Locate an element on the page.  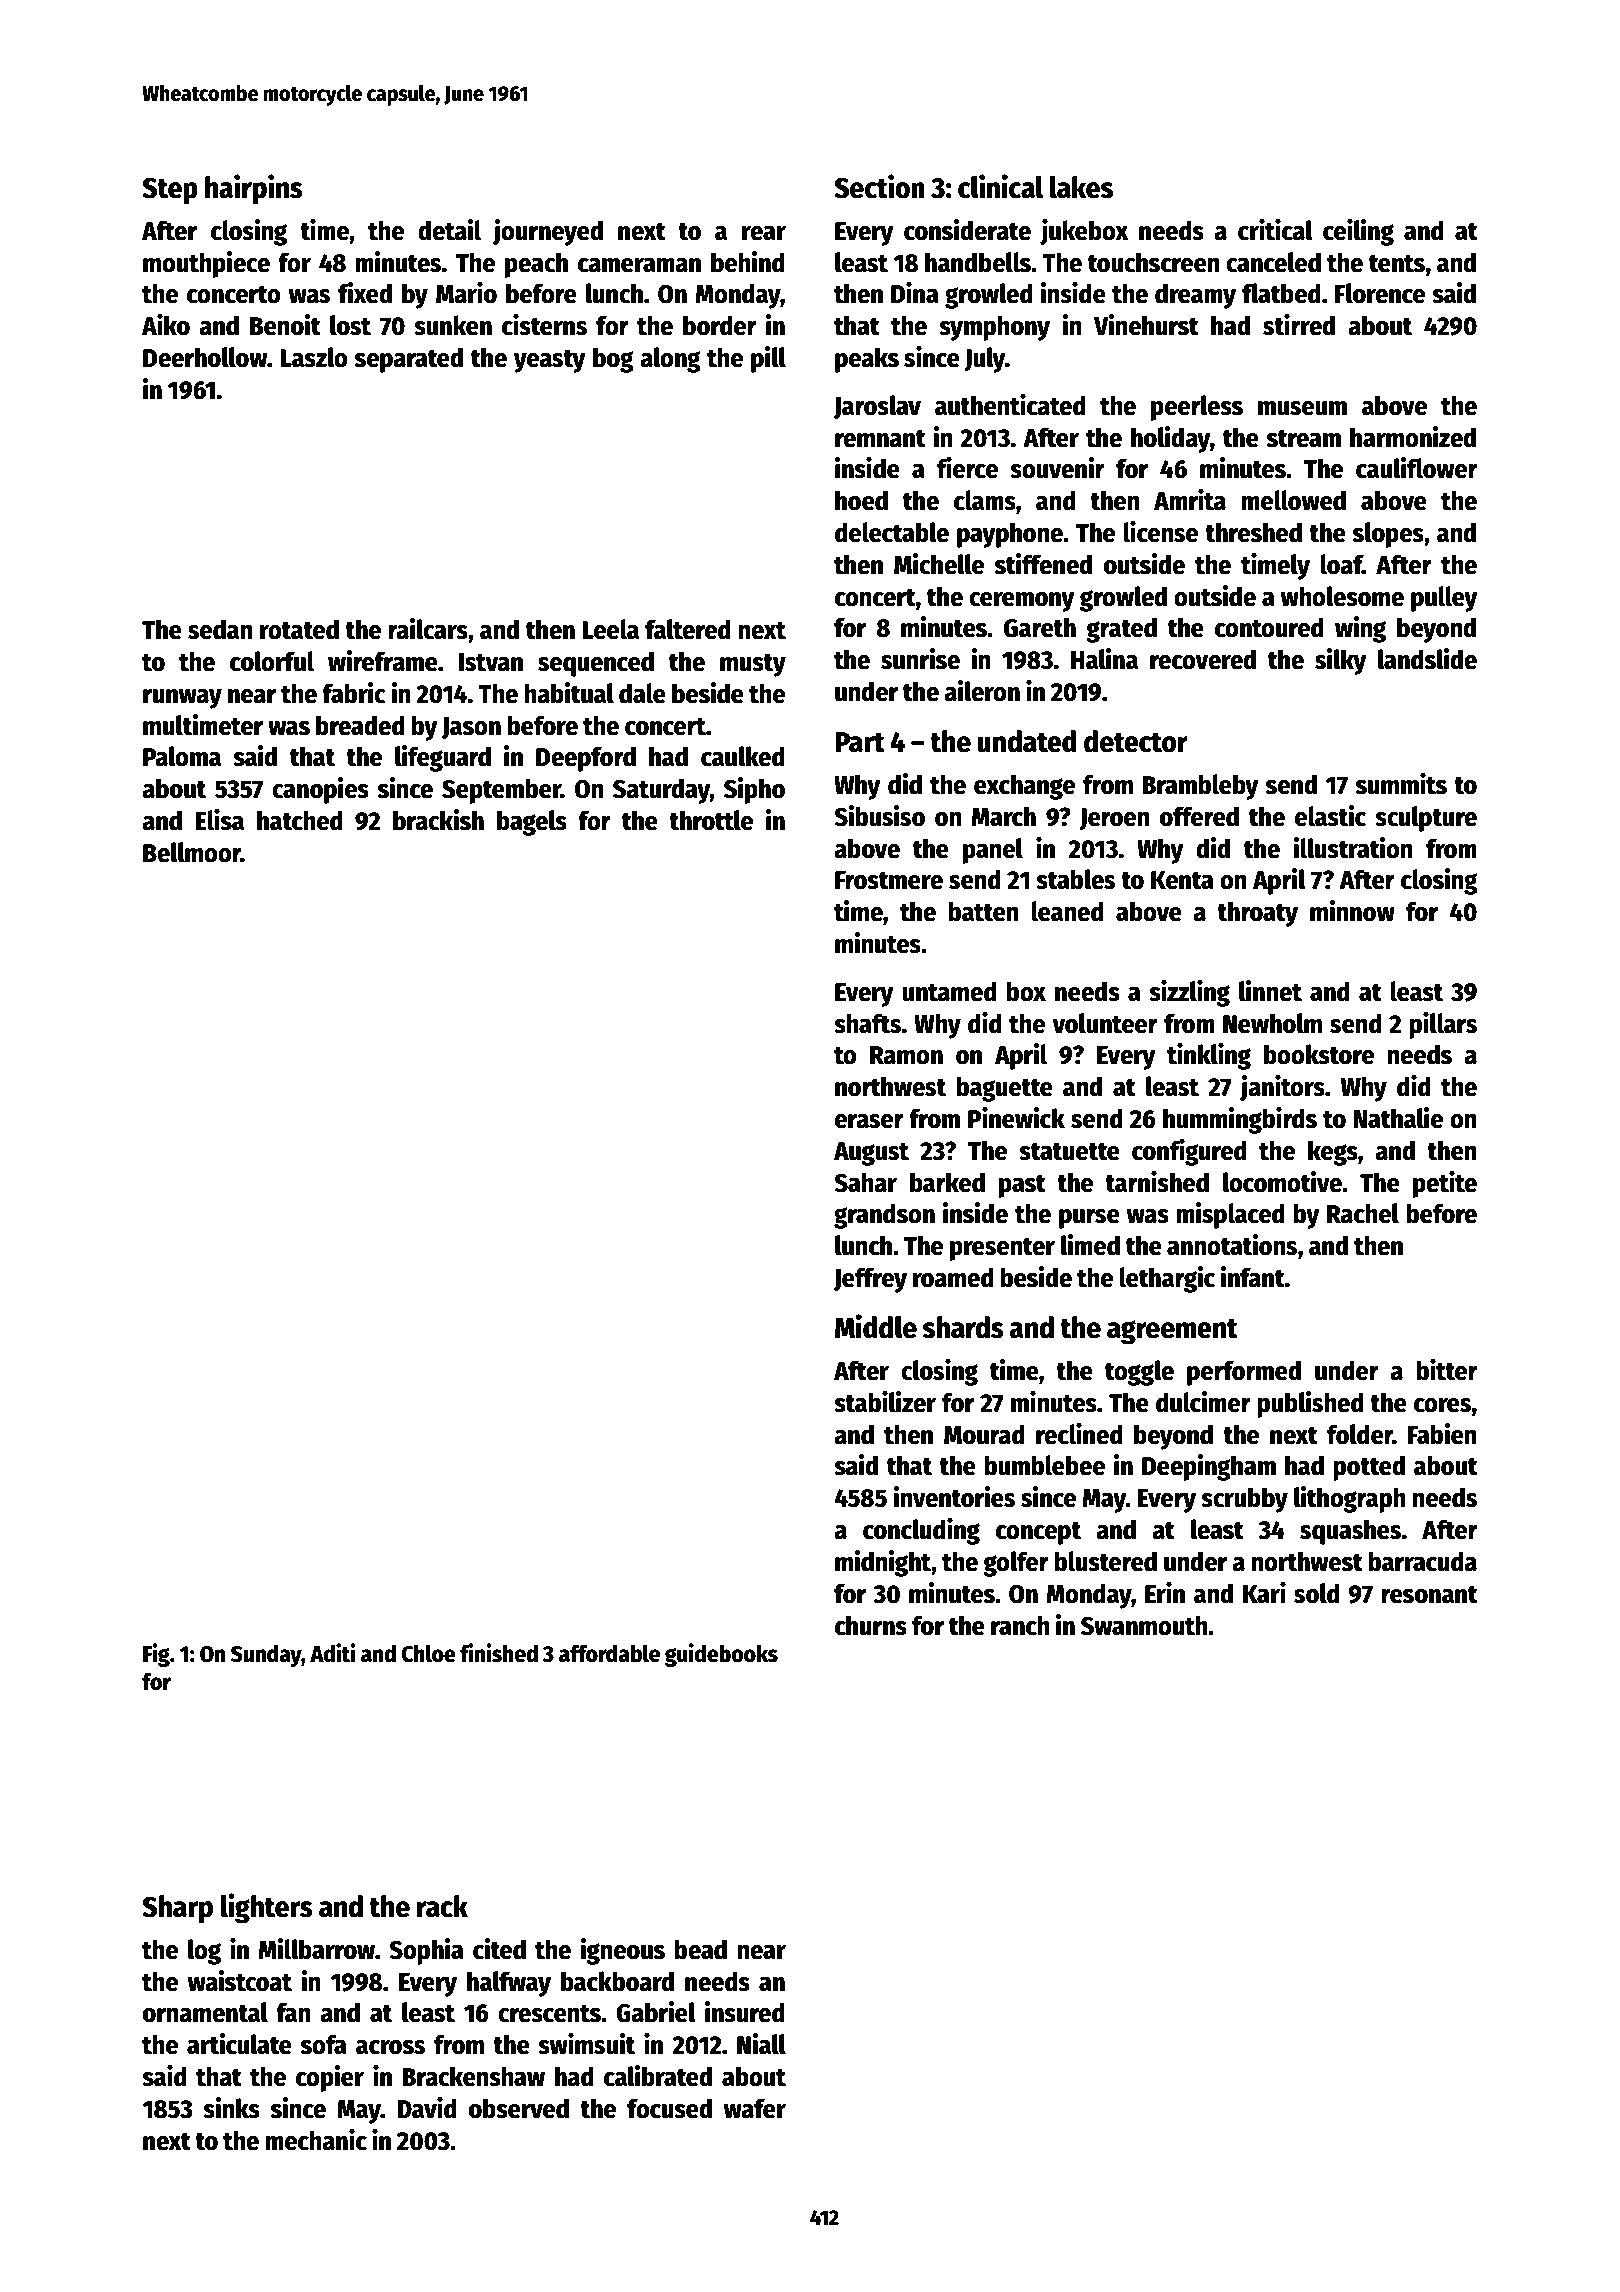
Jeffrey is located at coordinates (870, 1280).
